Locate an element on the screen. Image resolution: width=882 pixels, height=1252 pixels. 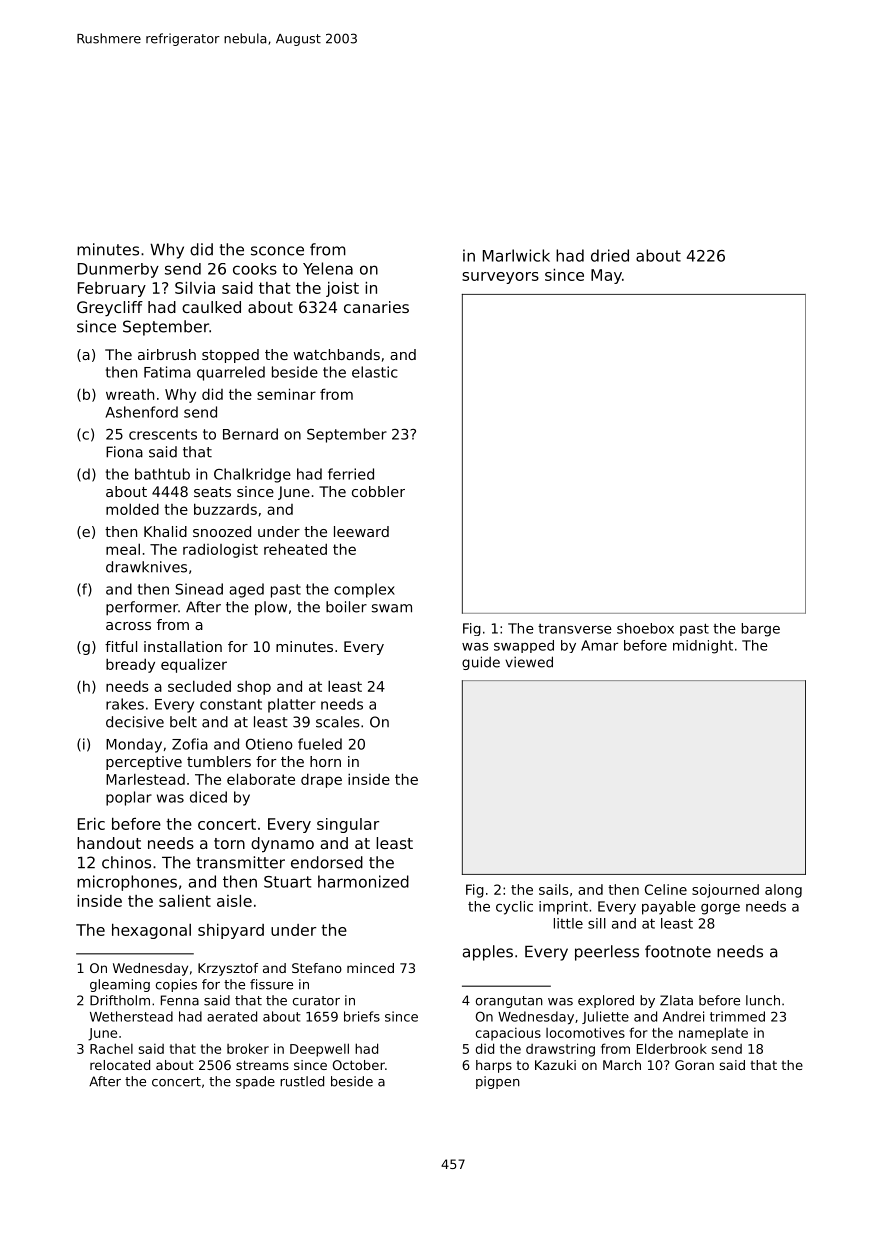
seats is located at coordinates (212, 492).
